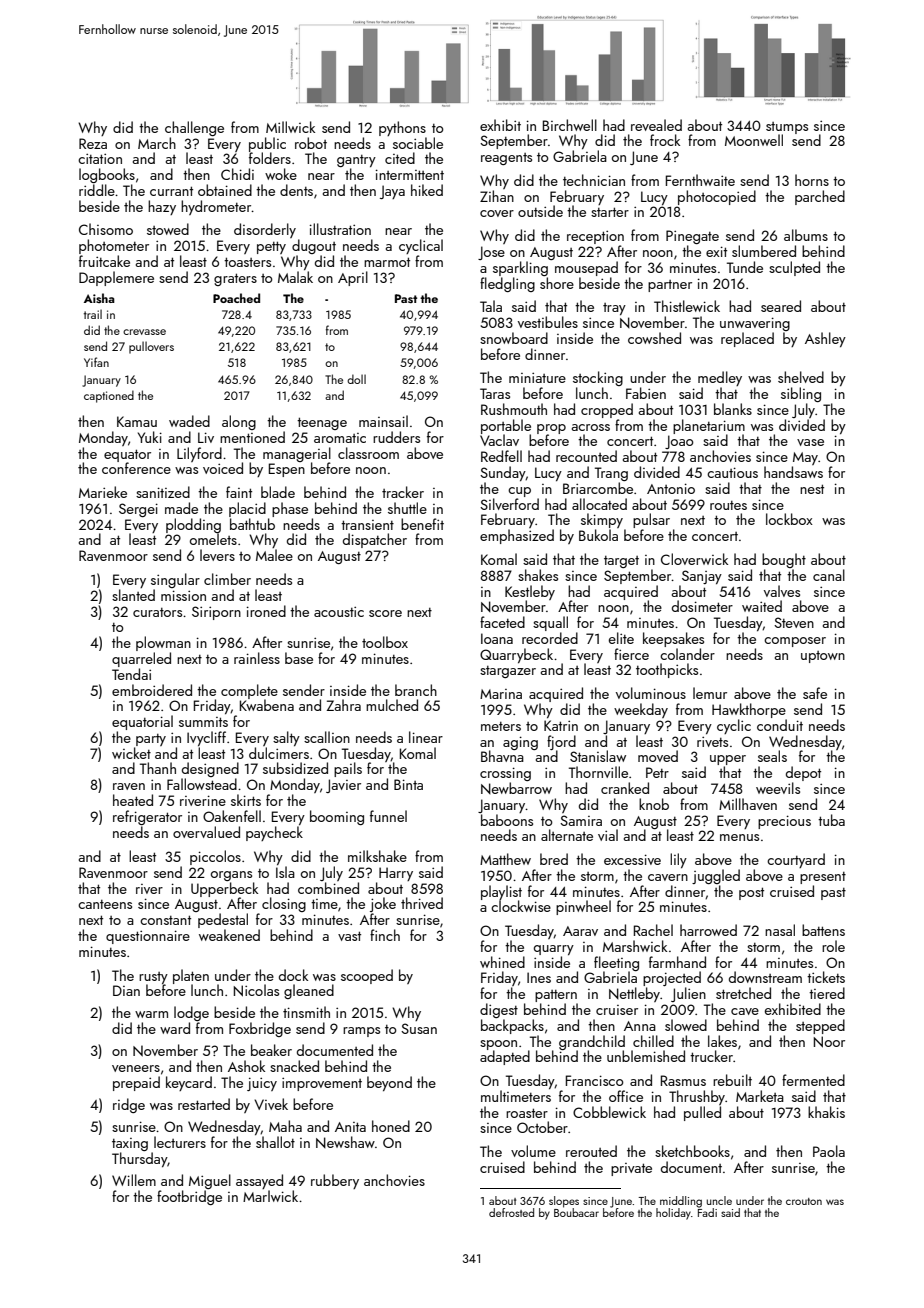 The image size is (924, 1308). I want to click on challenge, so click(194, 128).
